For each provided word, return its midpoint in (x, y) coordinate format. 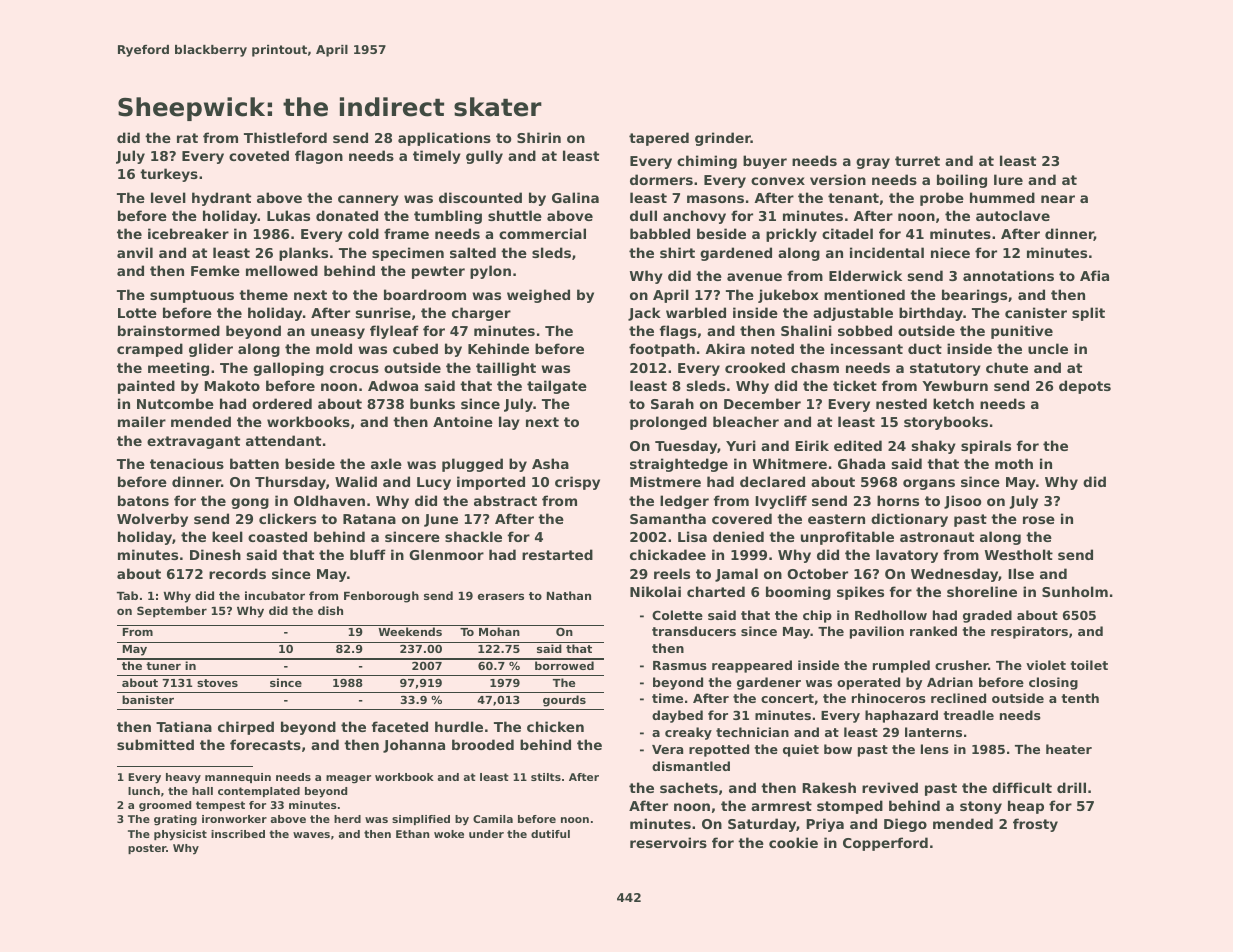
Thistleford (285, 137)
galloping (288, 369)
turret (917, 161)
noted (772, 348)
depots (1085, 387)
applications (444, 139)
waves (311, 835)
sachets (689, 787)
